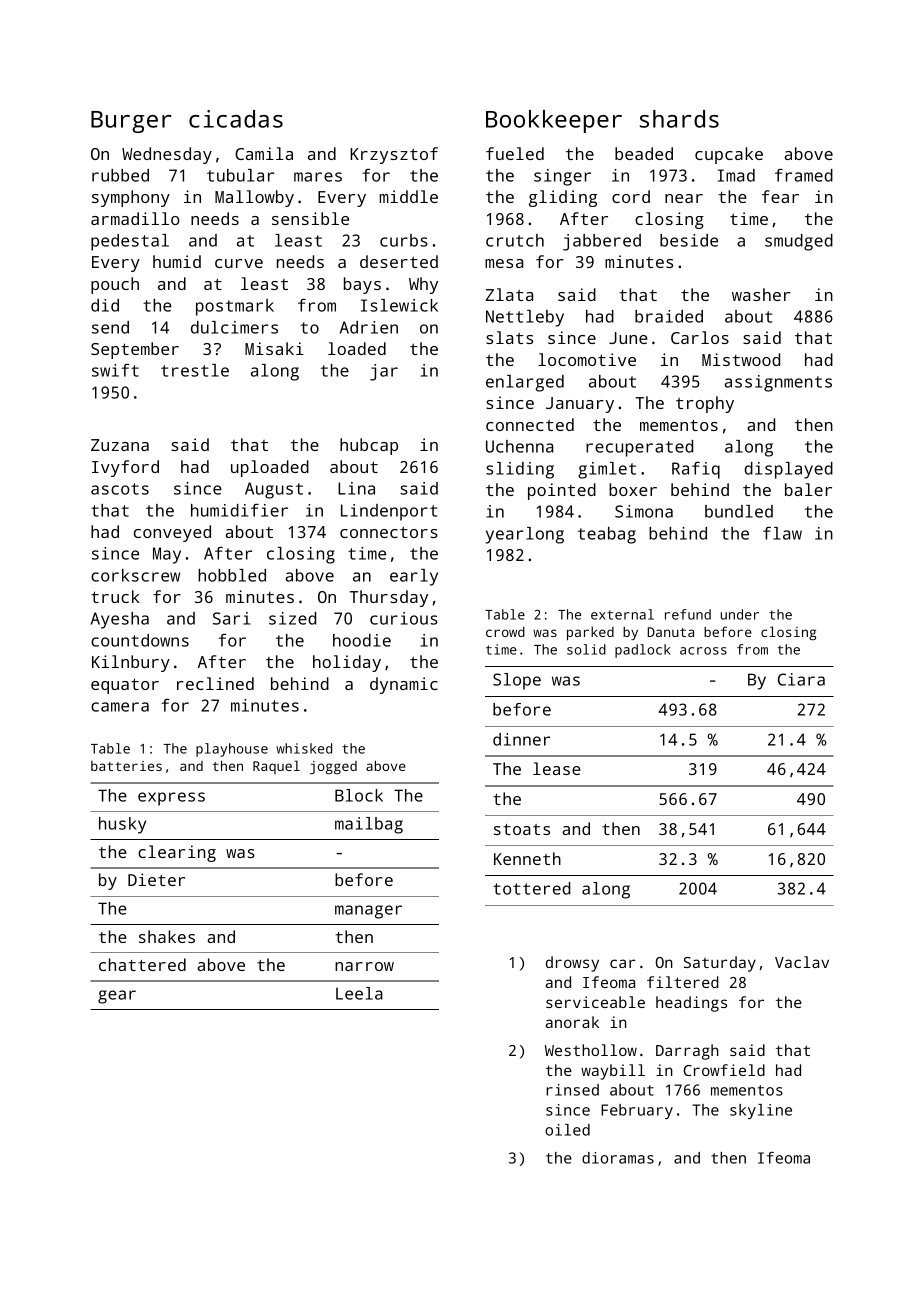 This image has width=924, height=1314. What do you see at coordinates (527, 858) in the image?
I see `Kenneth` at bounding box center [527, 858].
